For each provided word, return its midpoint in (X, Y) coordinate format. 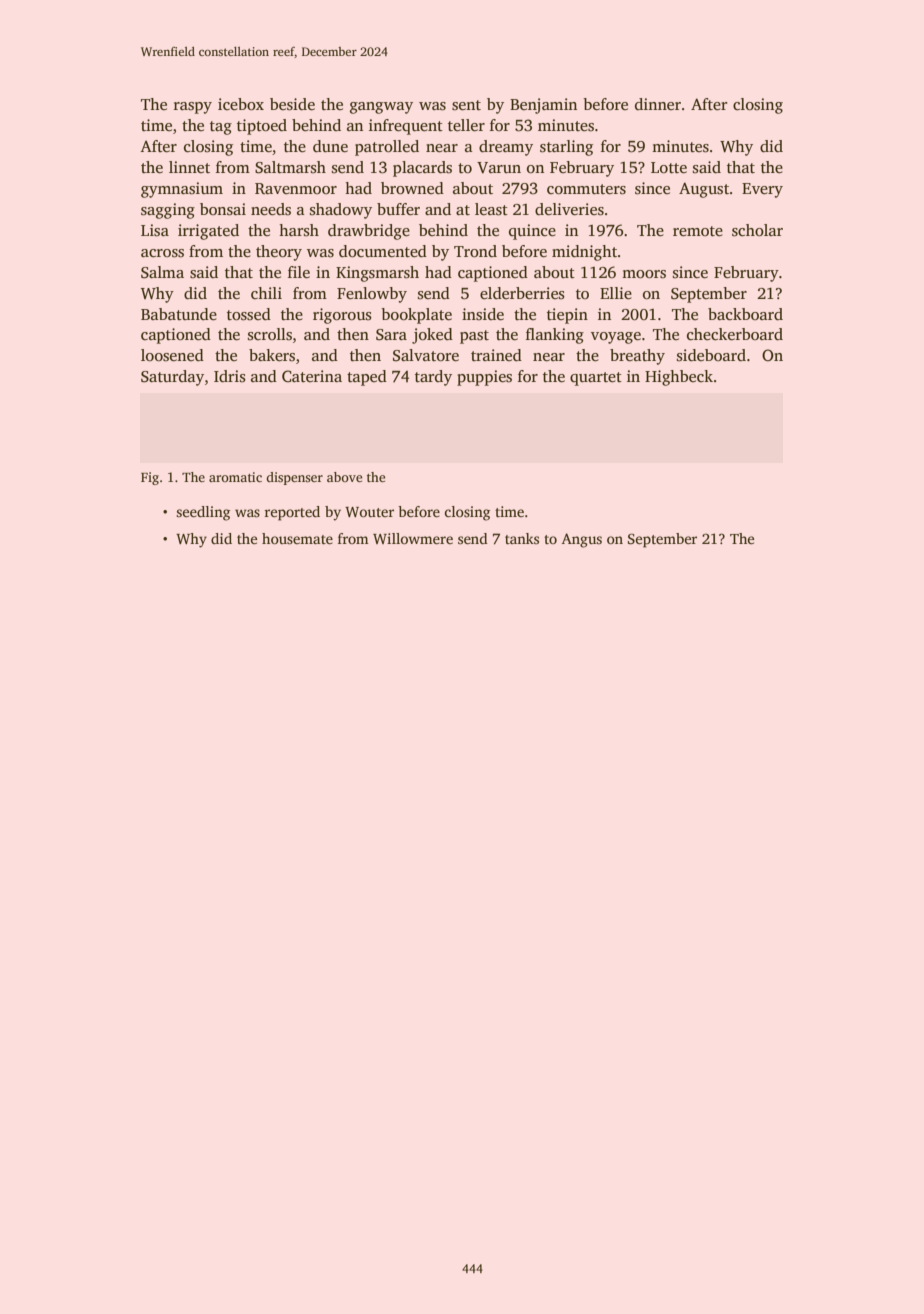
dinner (658, 104)
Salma (162, 272)
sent (466, 105)
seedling (203, 513)
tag (221, 128)
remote (698, 231)
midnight (584, 253)
